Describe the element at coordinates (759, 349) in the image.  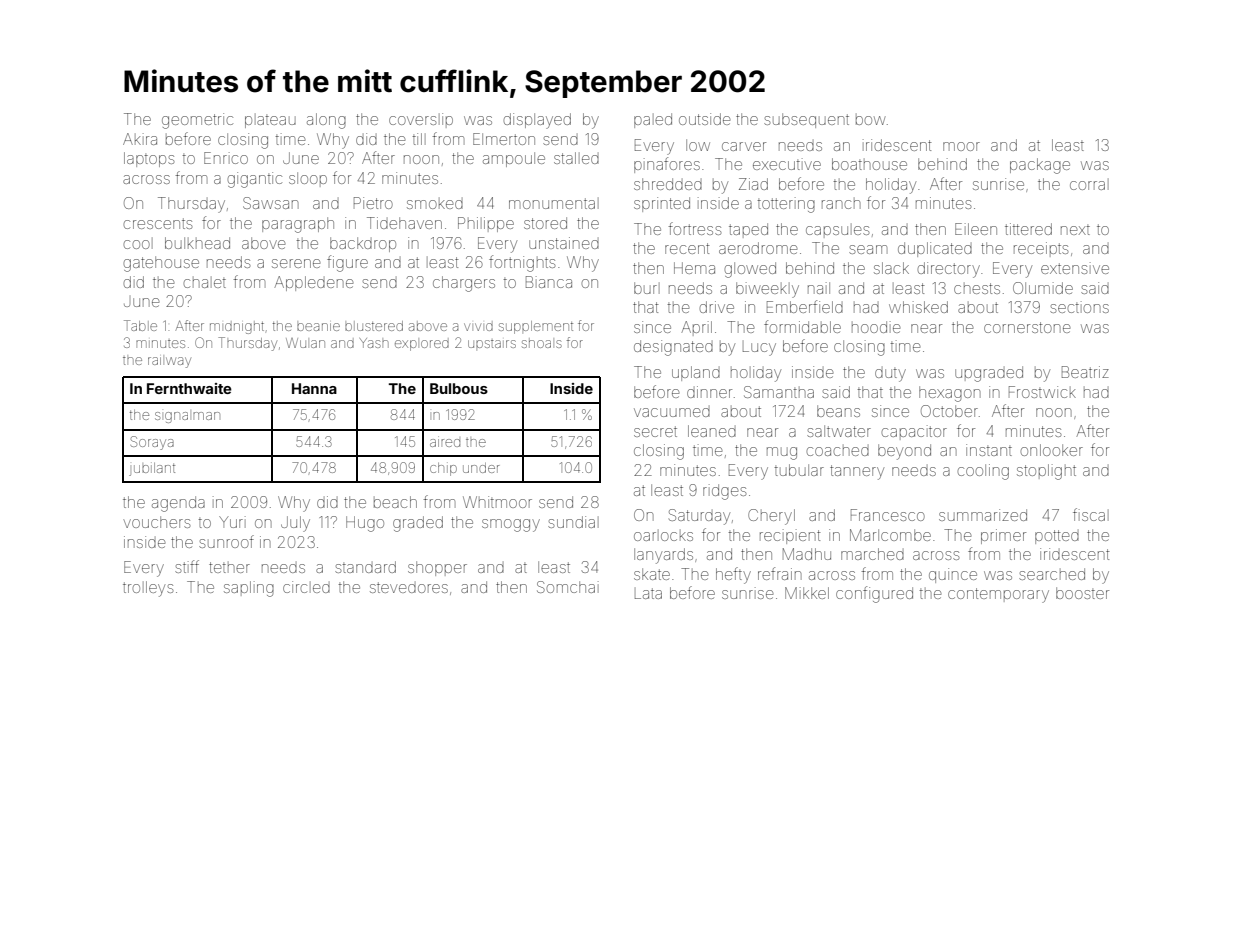
I see `Lucy` at that location.
